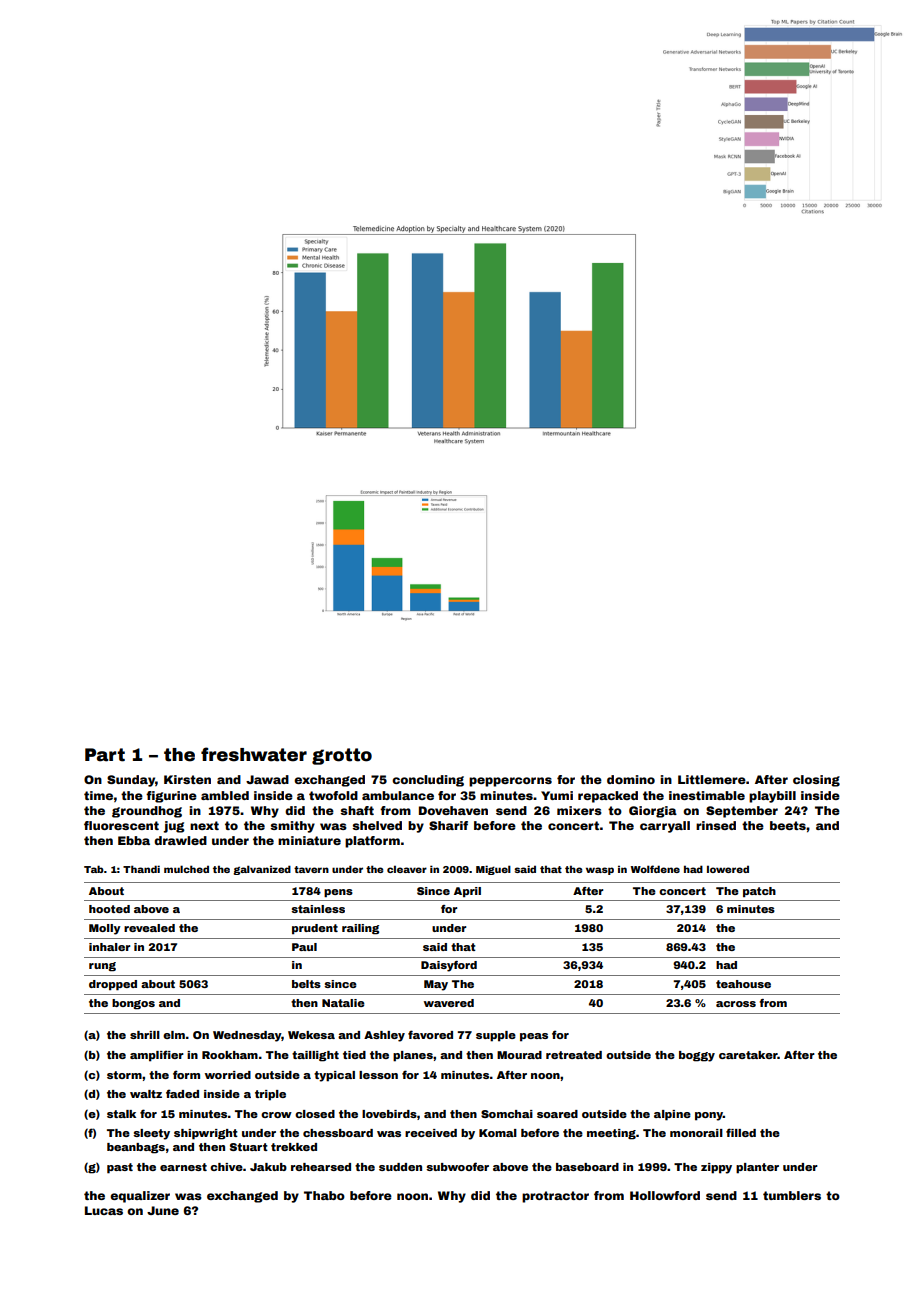 Image resolution: width=924 pixels, height=1308 pixels. Describe the element at coordinates (230, 1055) in the screenshot. I see `Rookham` at that location.
